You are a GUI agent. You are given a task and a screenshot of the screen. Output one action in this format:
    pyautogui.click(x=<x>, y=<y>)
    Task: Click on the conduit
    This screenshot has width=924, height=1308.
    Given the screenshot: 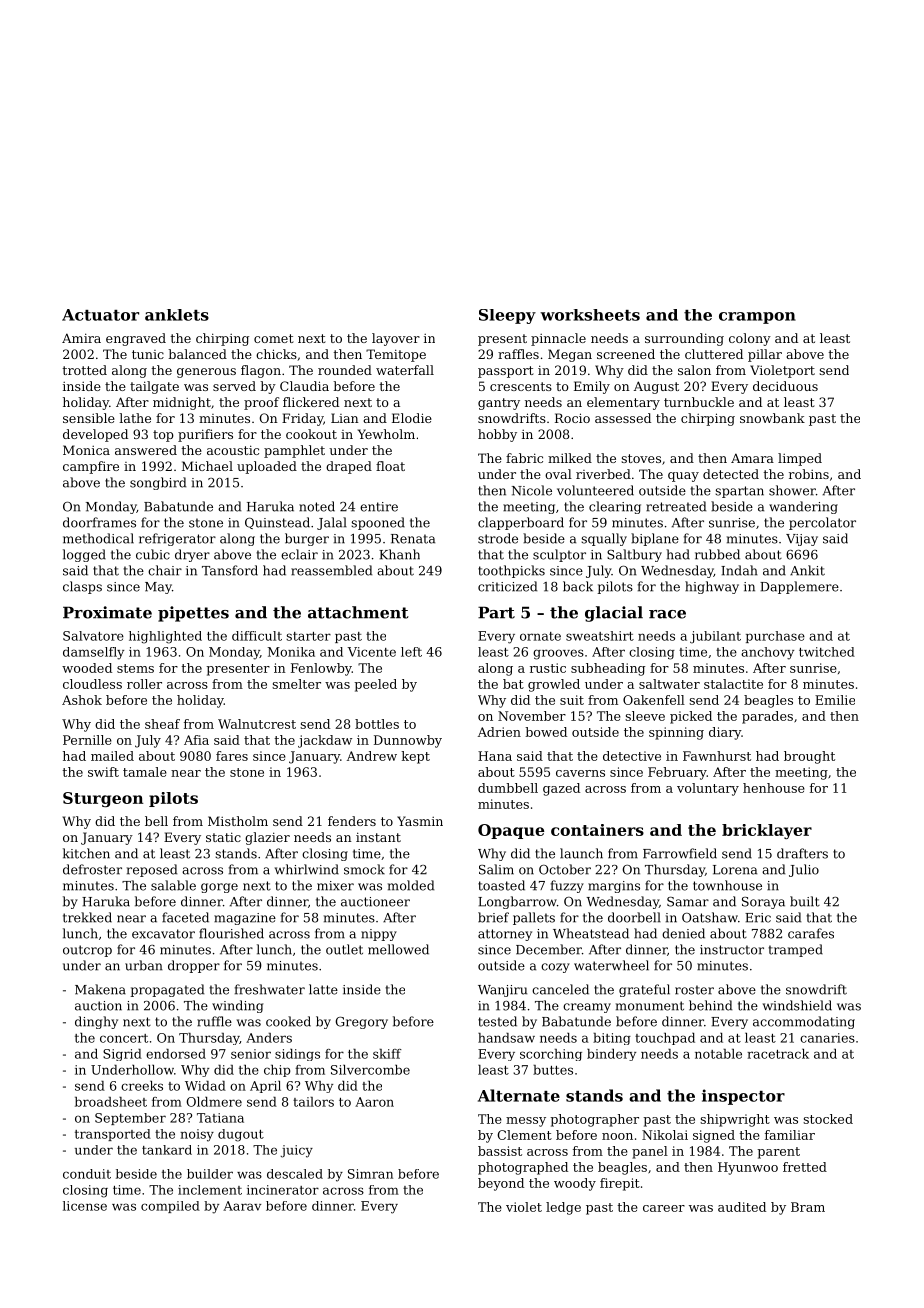 What is the action you would take?
    pyautogui.click(x=87, y=1174)
